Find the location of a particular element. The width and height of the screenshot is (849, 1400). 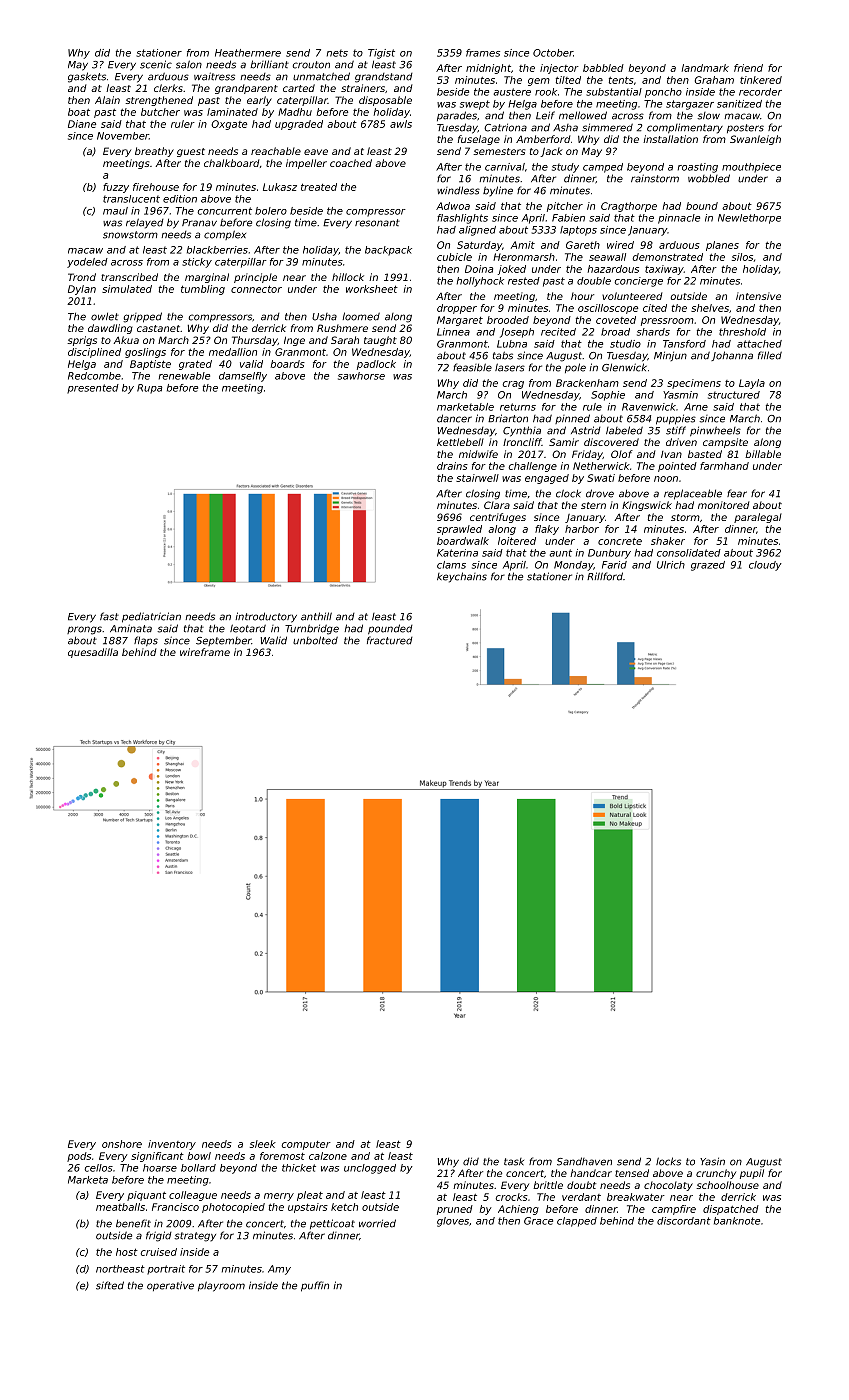

worried is located at coordinates (377, 1223).
